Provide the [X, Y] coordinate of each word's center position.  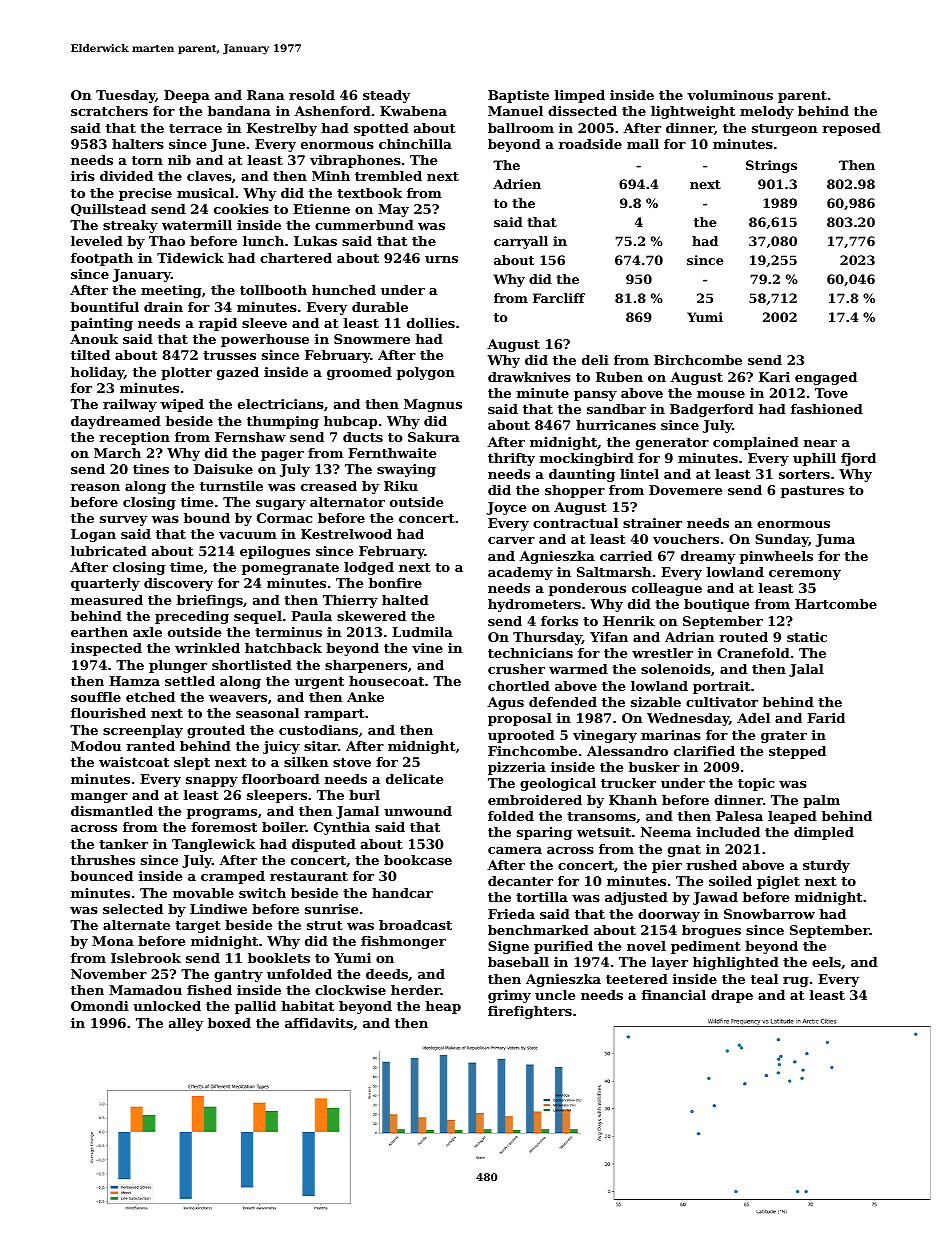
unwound [418, 811]
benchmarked [538, 930]
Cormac [284, 518]
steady [386, 96]
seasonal [267, 713]
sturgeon [784, 130]
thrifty [511, 459]
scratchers [109, 111]
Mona [113, 941]
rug [796, 982]
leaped [792, 817]
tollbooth [273, 290]
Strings [771, 166]
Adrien [517, 184]
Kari [774, 377]
